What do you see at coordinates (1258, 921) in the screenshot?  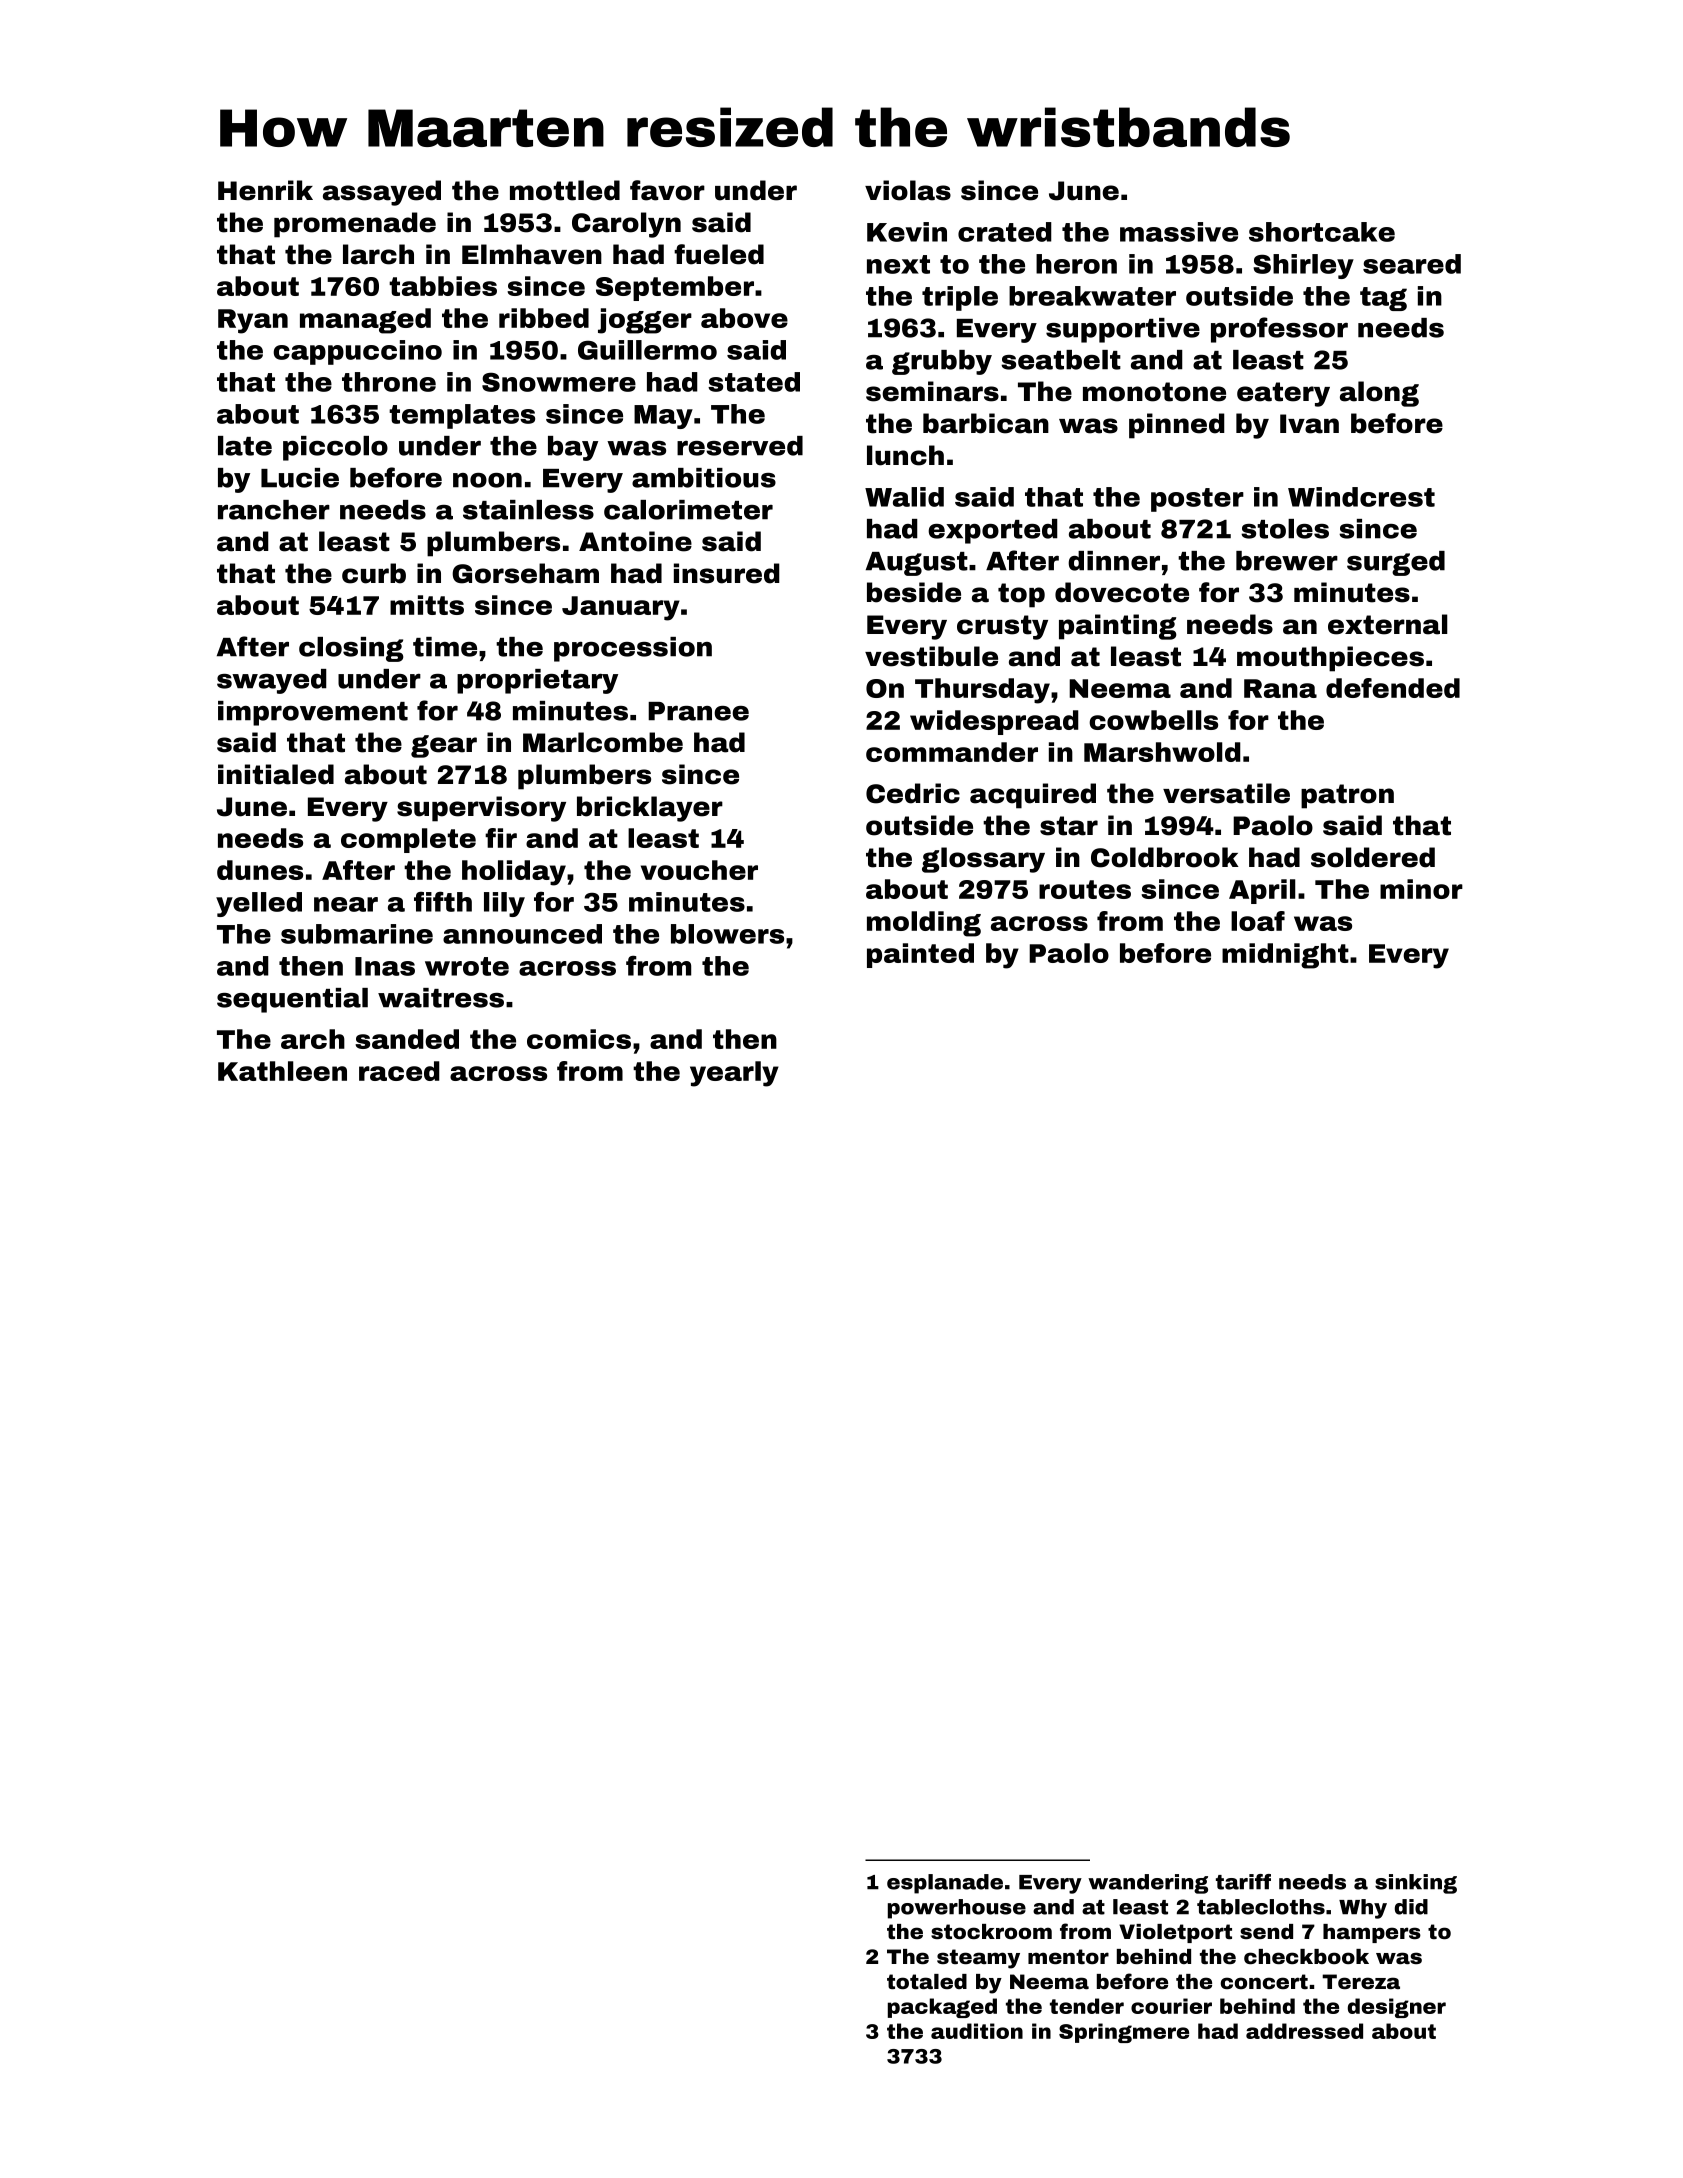 I see `loaf` at bounding box center [1258, 921].
